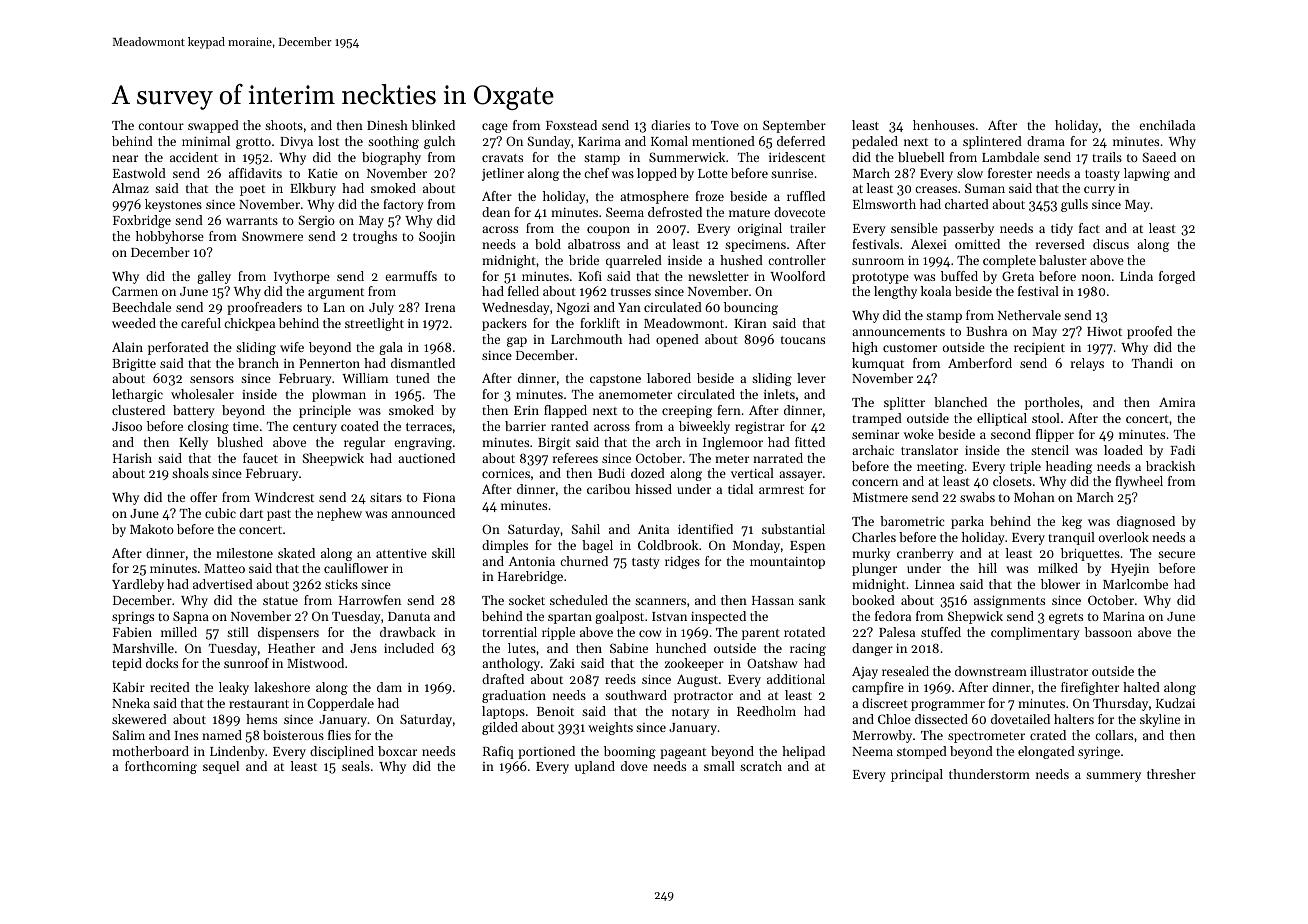 The width and height of the page is (1308, 924). What do you see at coordinates (437, 237) in the page?
I see `Soojin` at bounding box center [437, 237].
